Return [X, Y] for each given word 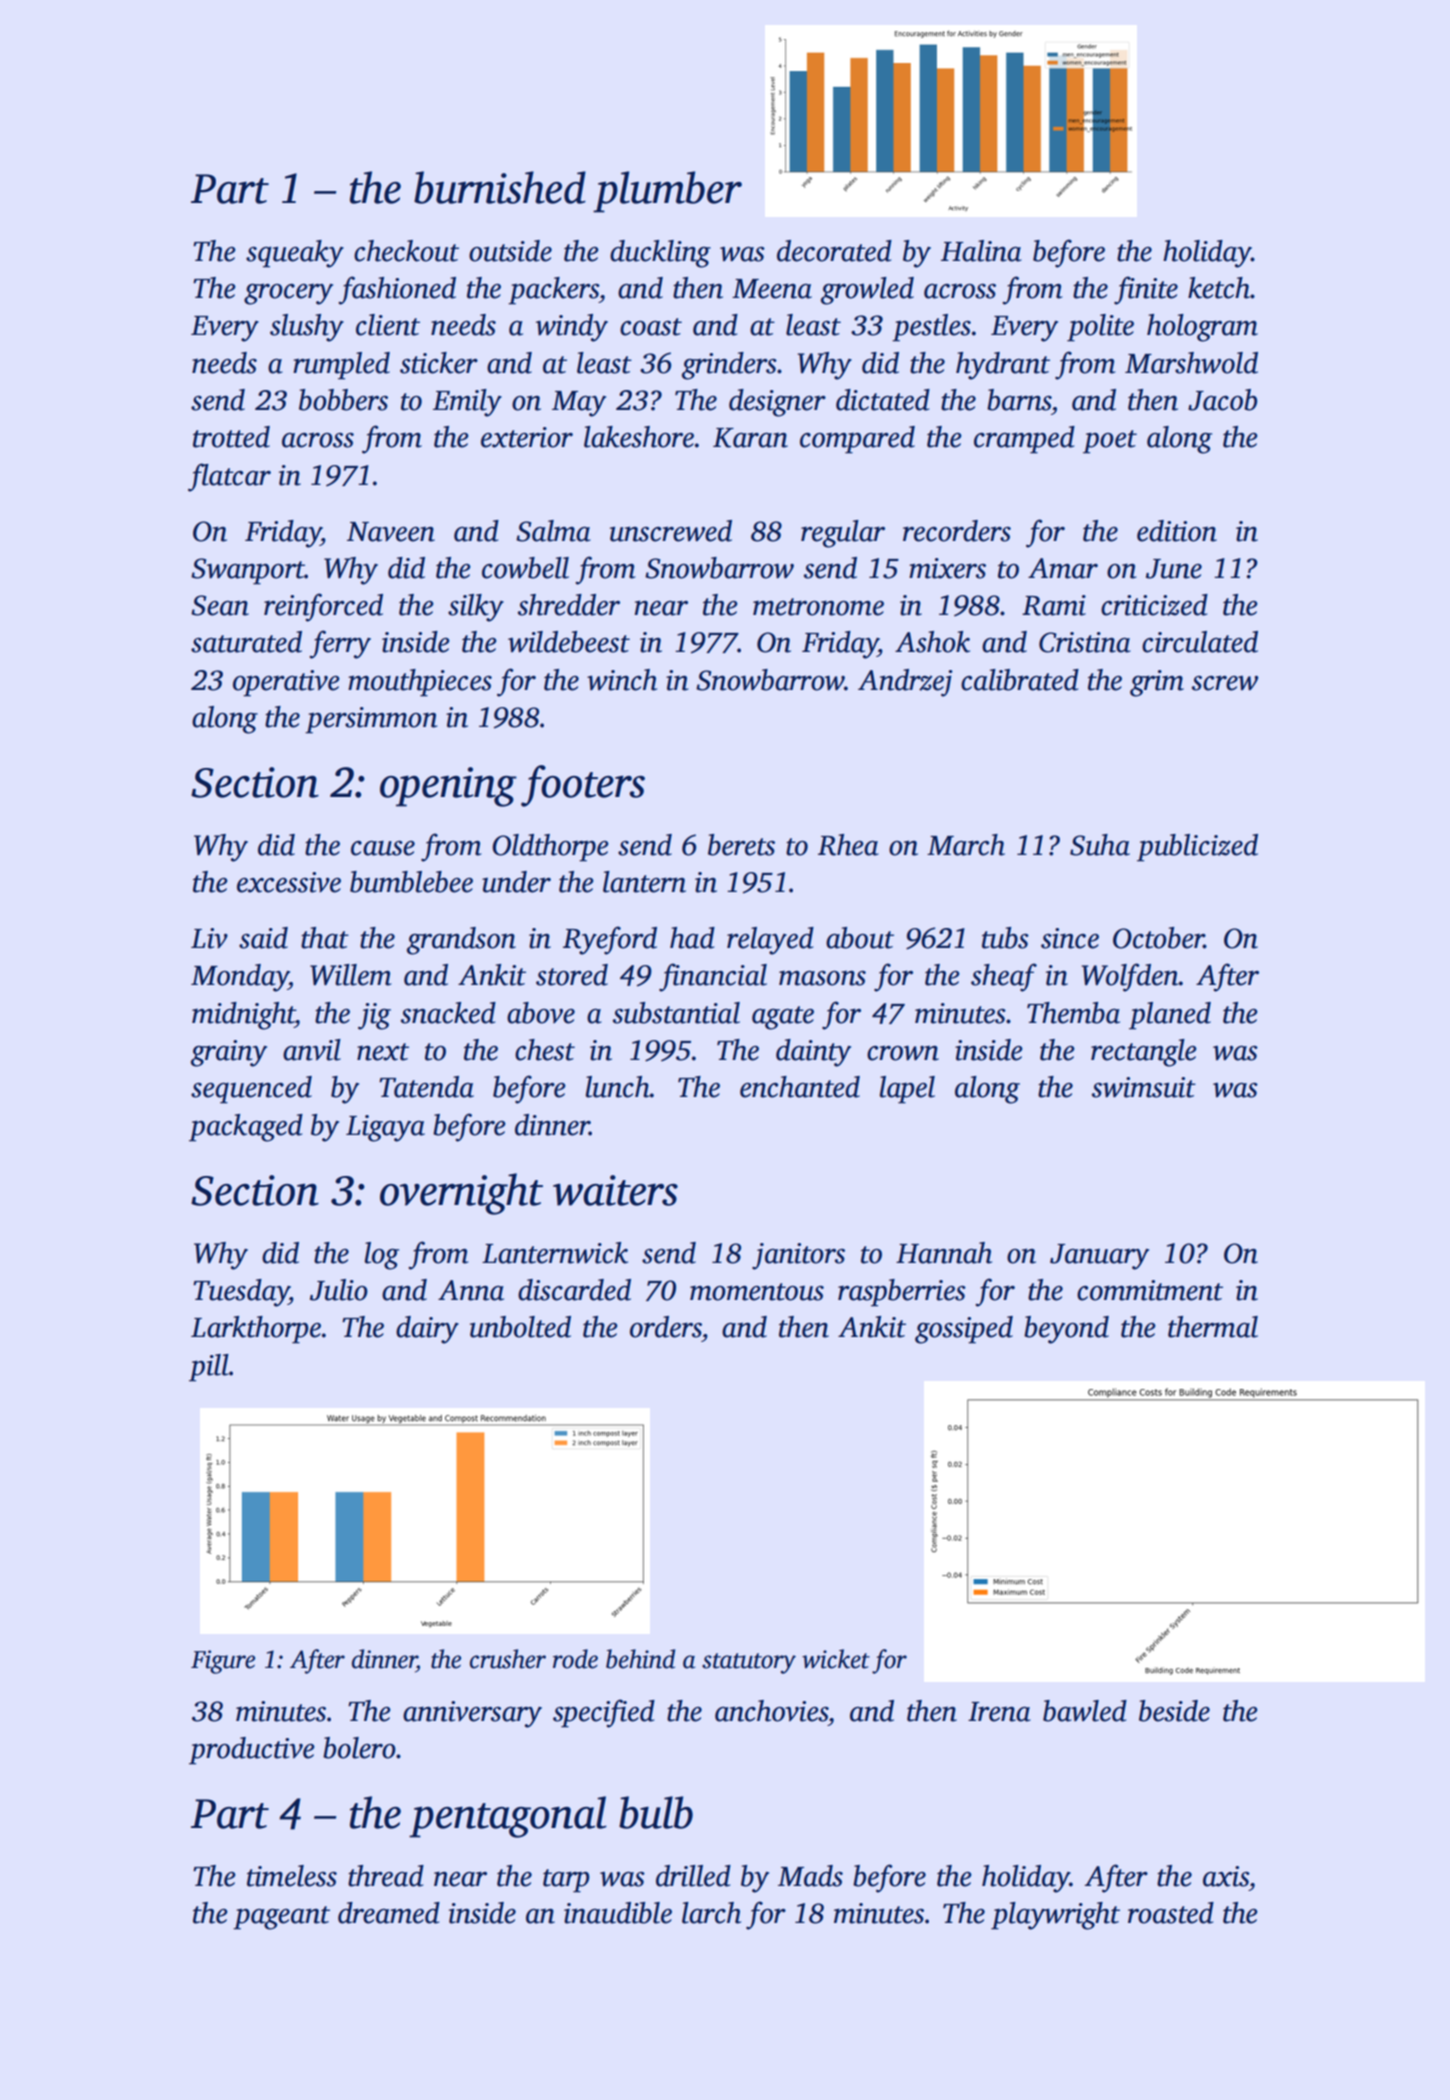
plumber [667, 192]
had [692, 938]
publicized [1197, 848]
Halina [981, 251]
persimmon [371, 720]
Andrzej [905, 683]
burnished [500, 187]
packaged [246, 1128]
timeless [292, 1876]
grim [1157, 683]
